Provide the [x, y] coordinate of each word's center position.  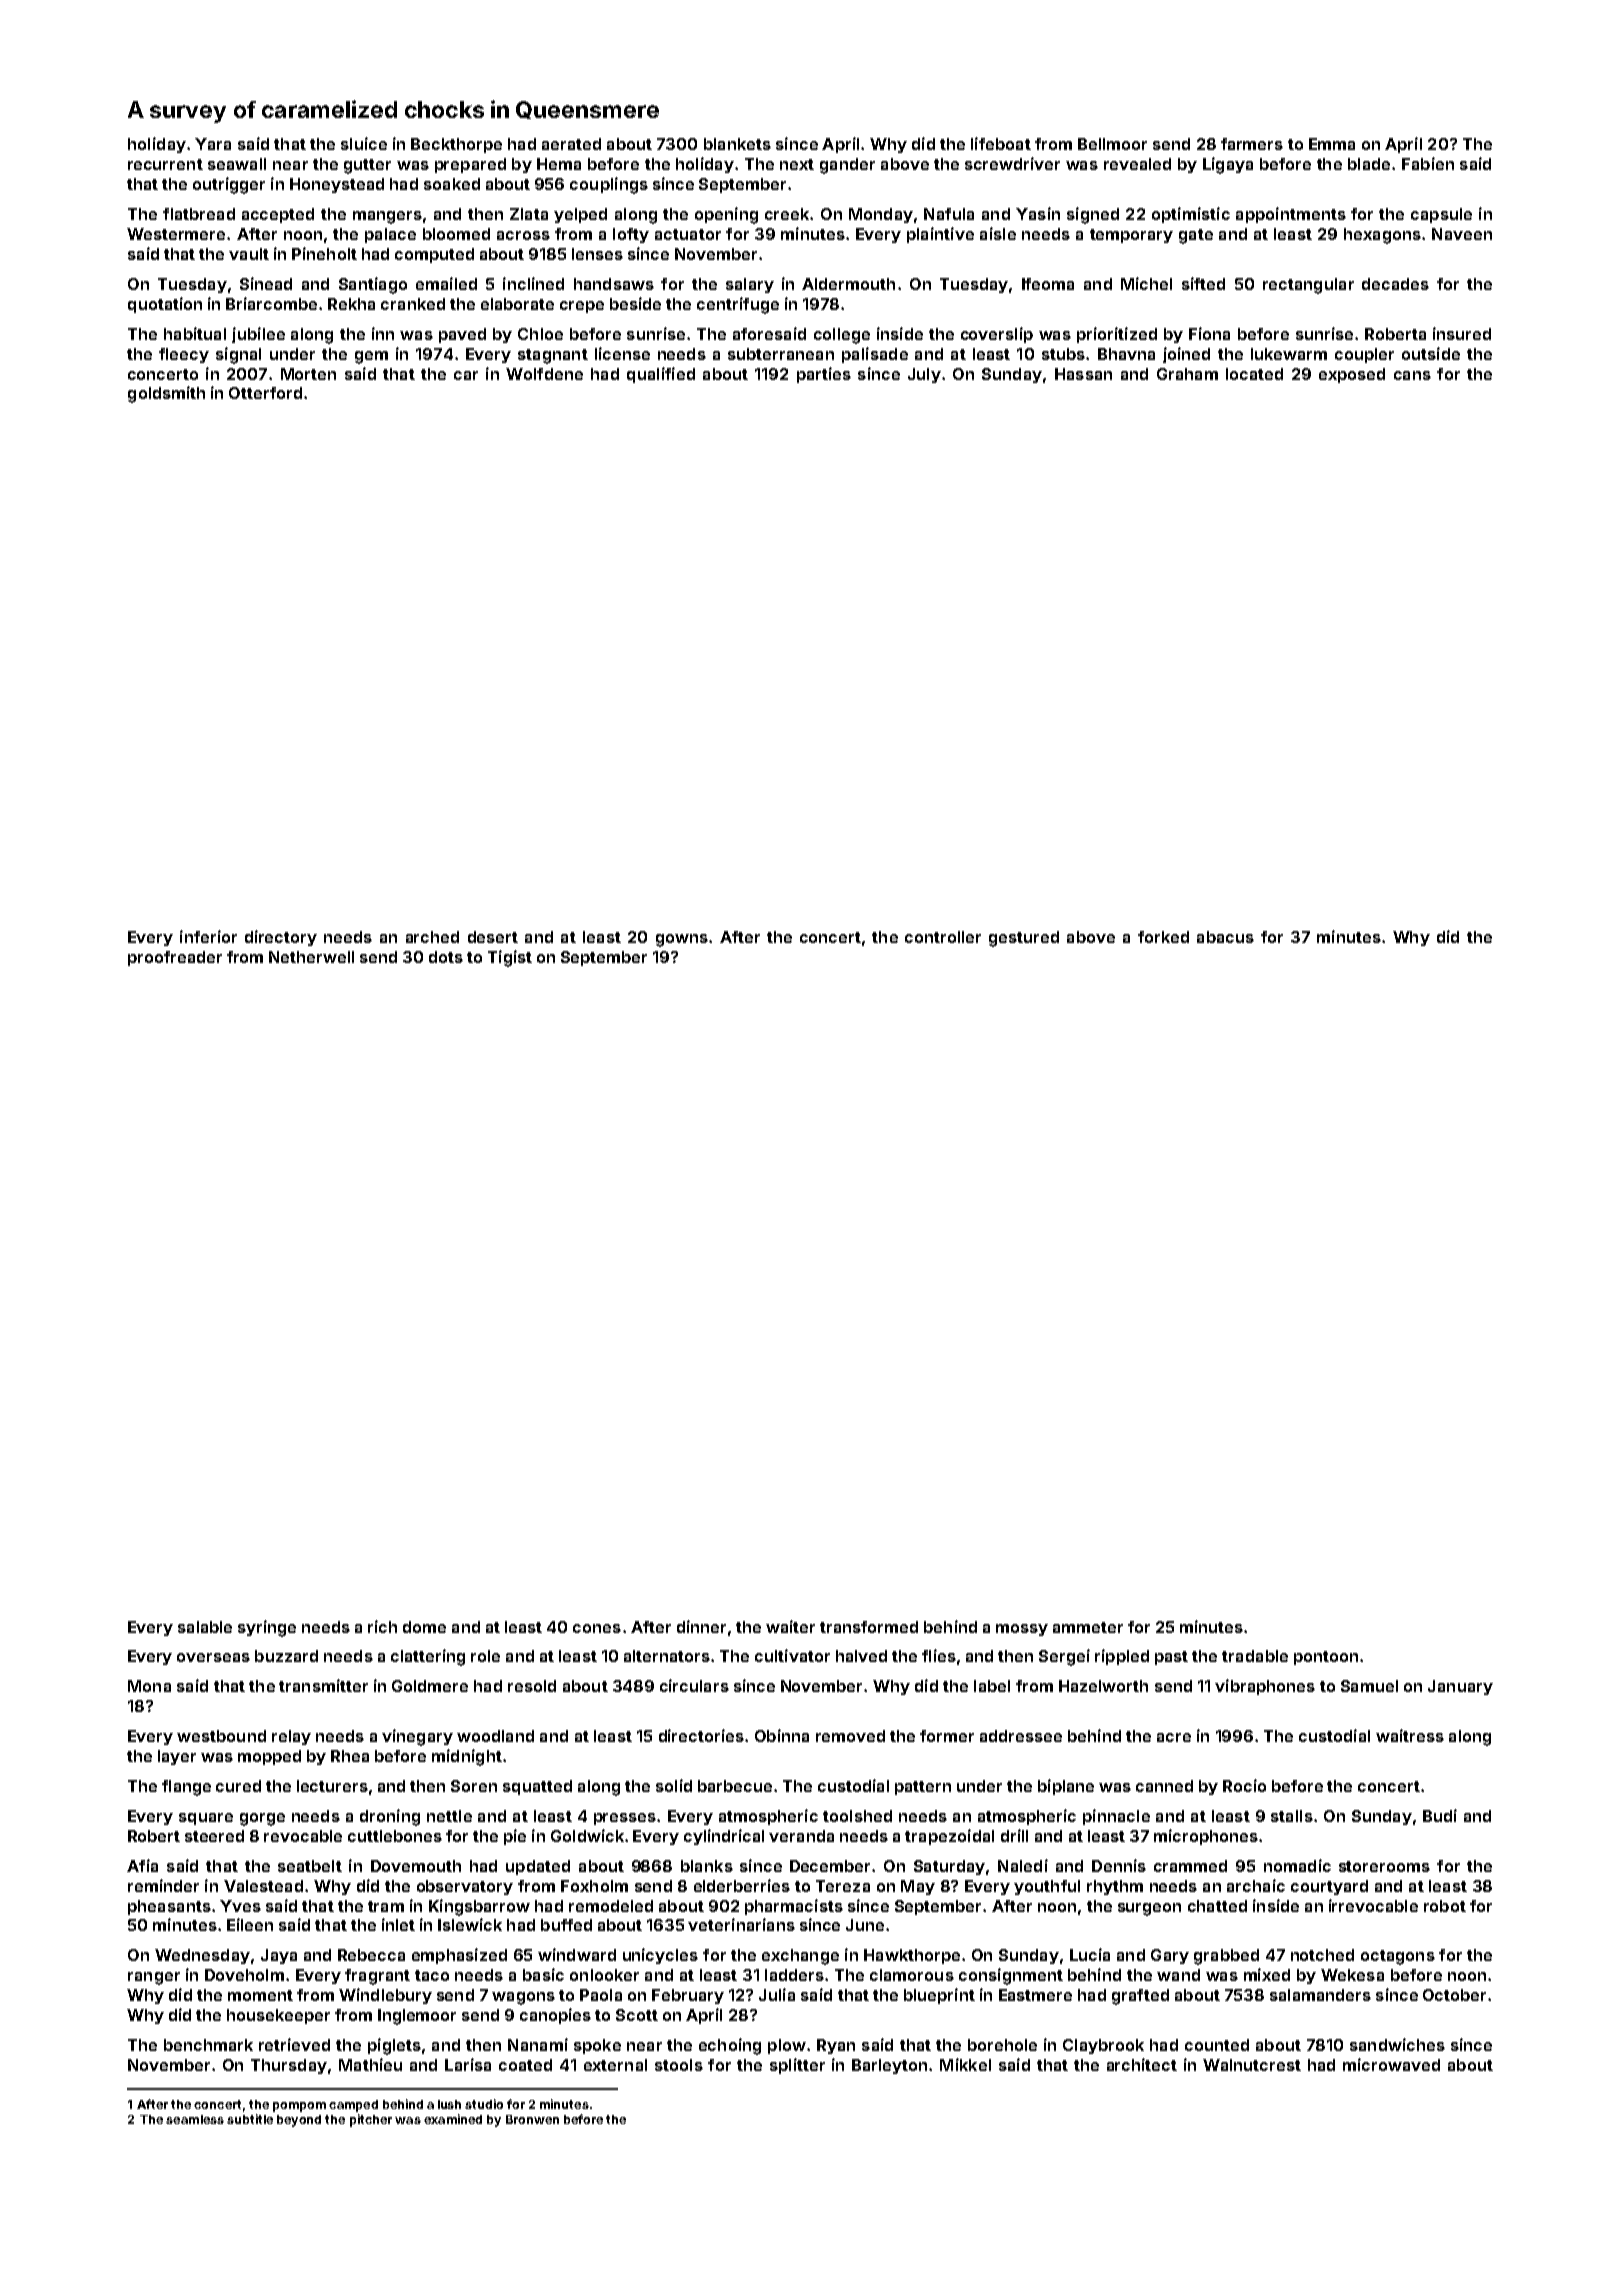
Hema [559, 164]
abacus [1225, 937]
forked [1163, 937]
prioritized [1117, 335]
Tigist [510, 958]
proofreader [175, 958]
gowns [682, 940]
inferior [208, 936]
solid [674, 1785]
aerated [571, 144]
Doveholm [244, 1975]
